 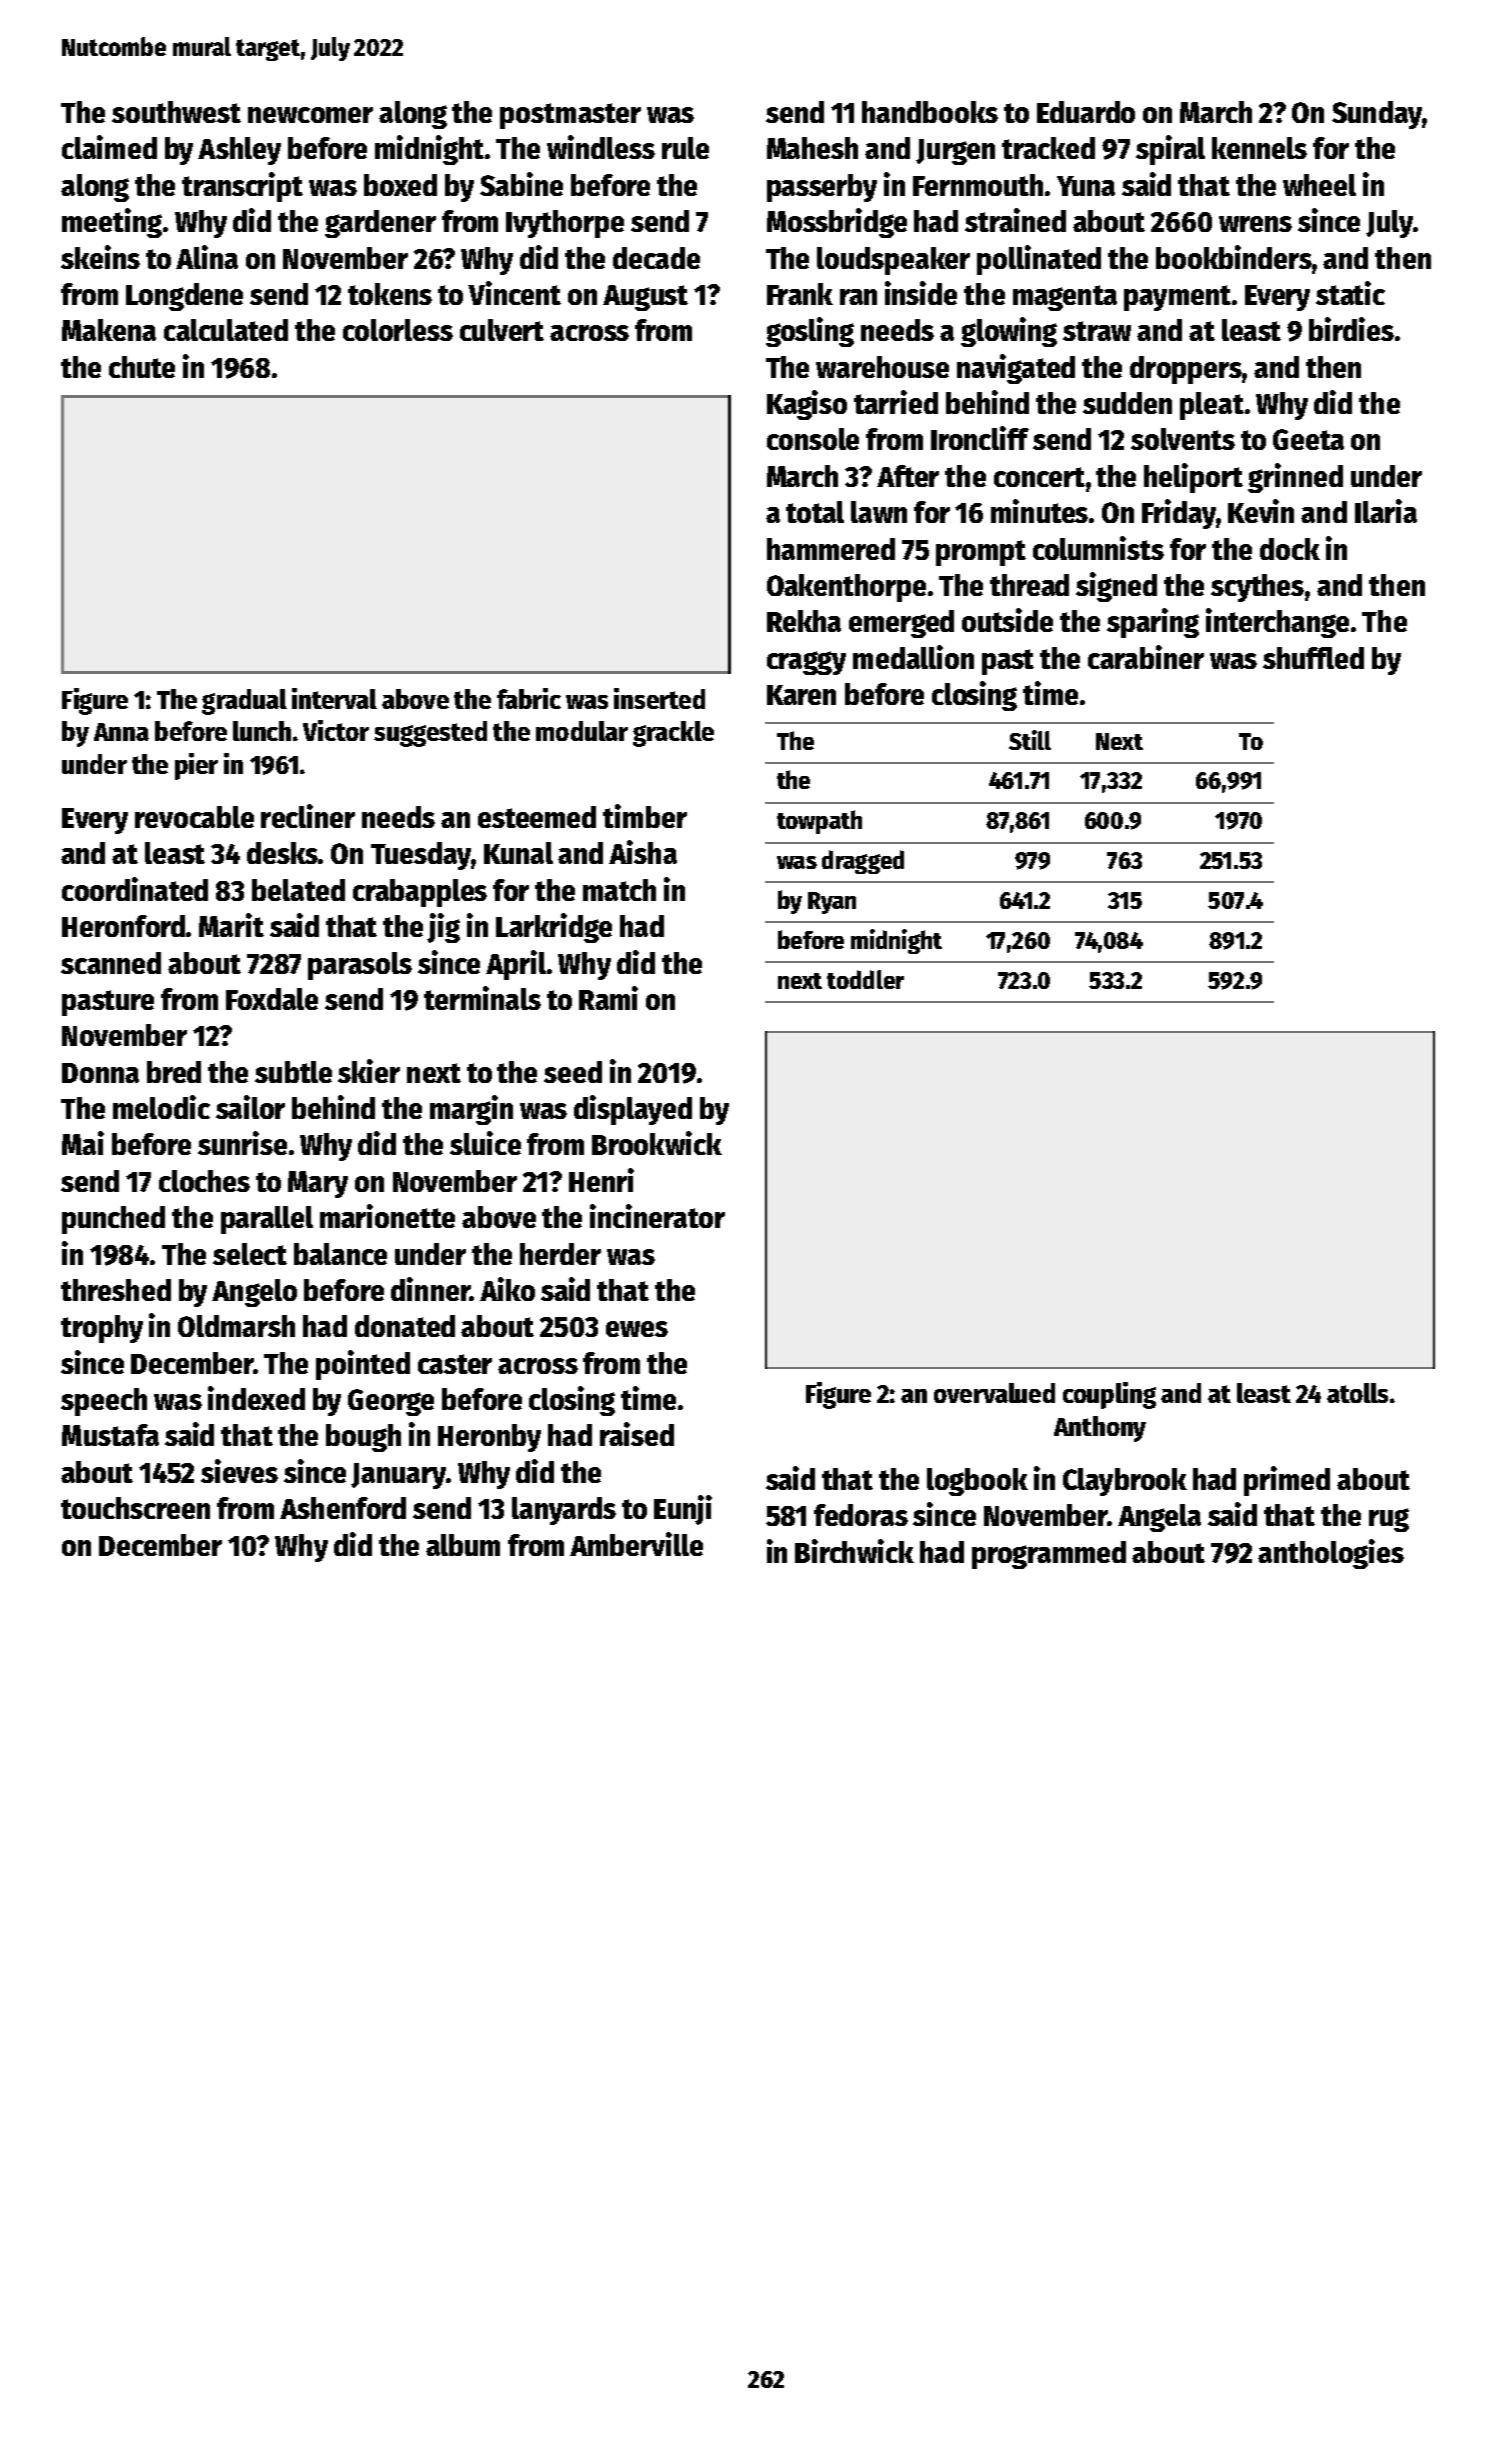 What do you see at coordinates (502, 330) in the screenshot?
I see `culvert` at bounding box center [502, 330].
